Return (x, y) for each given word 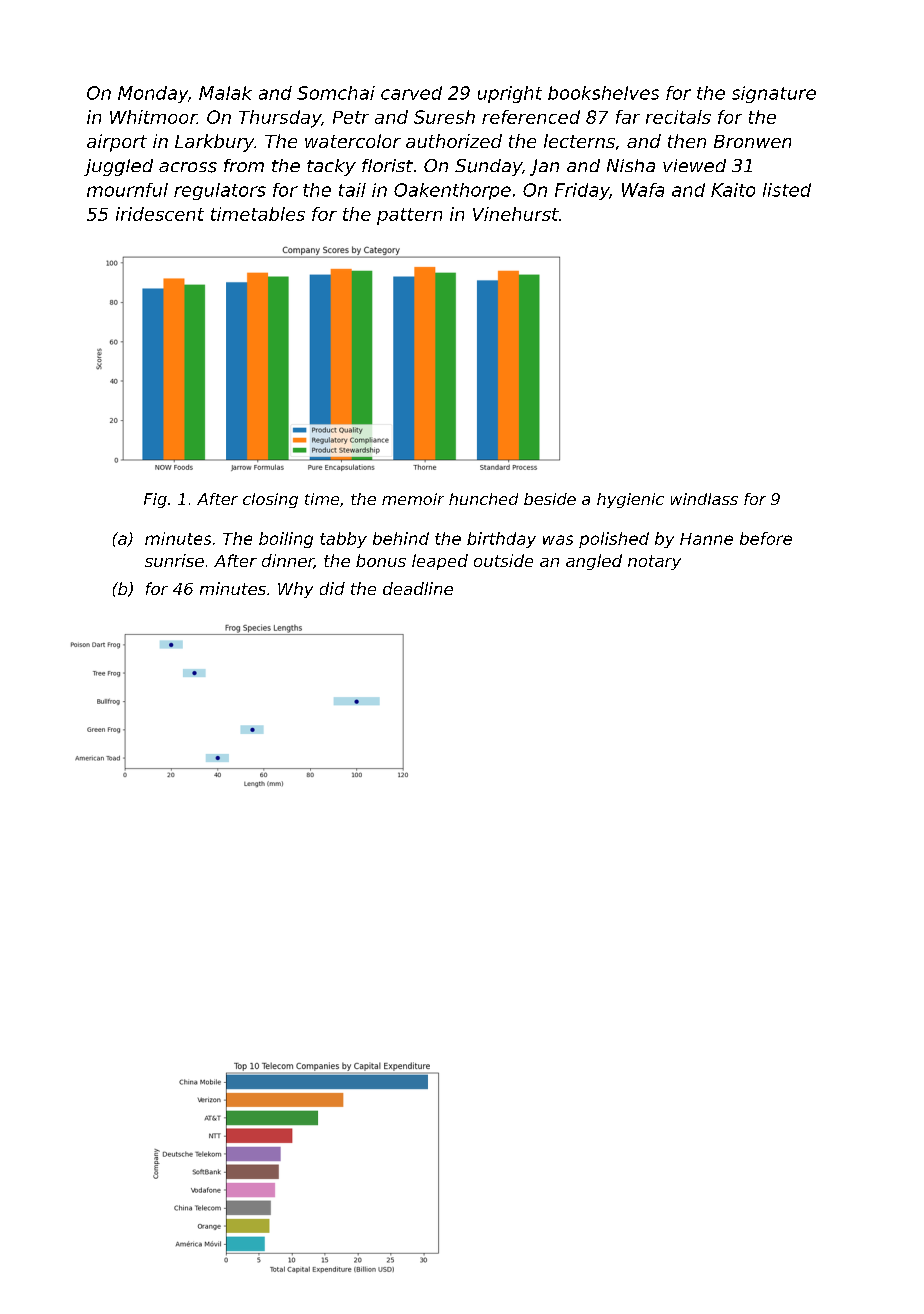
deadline (418, 588)
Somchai (336, 93)
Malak (225, 93)
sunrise (174, 560)
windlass (704, 499)
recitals (678, 117)
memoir (413, 499)
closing (270, 500)
